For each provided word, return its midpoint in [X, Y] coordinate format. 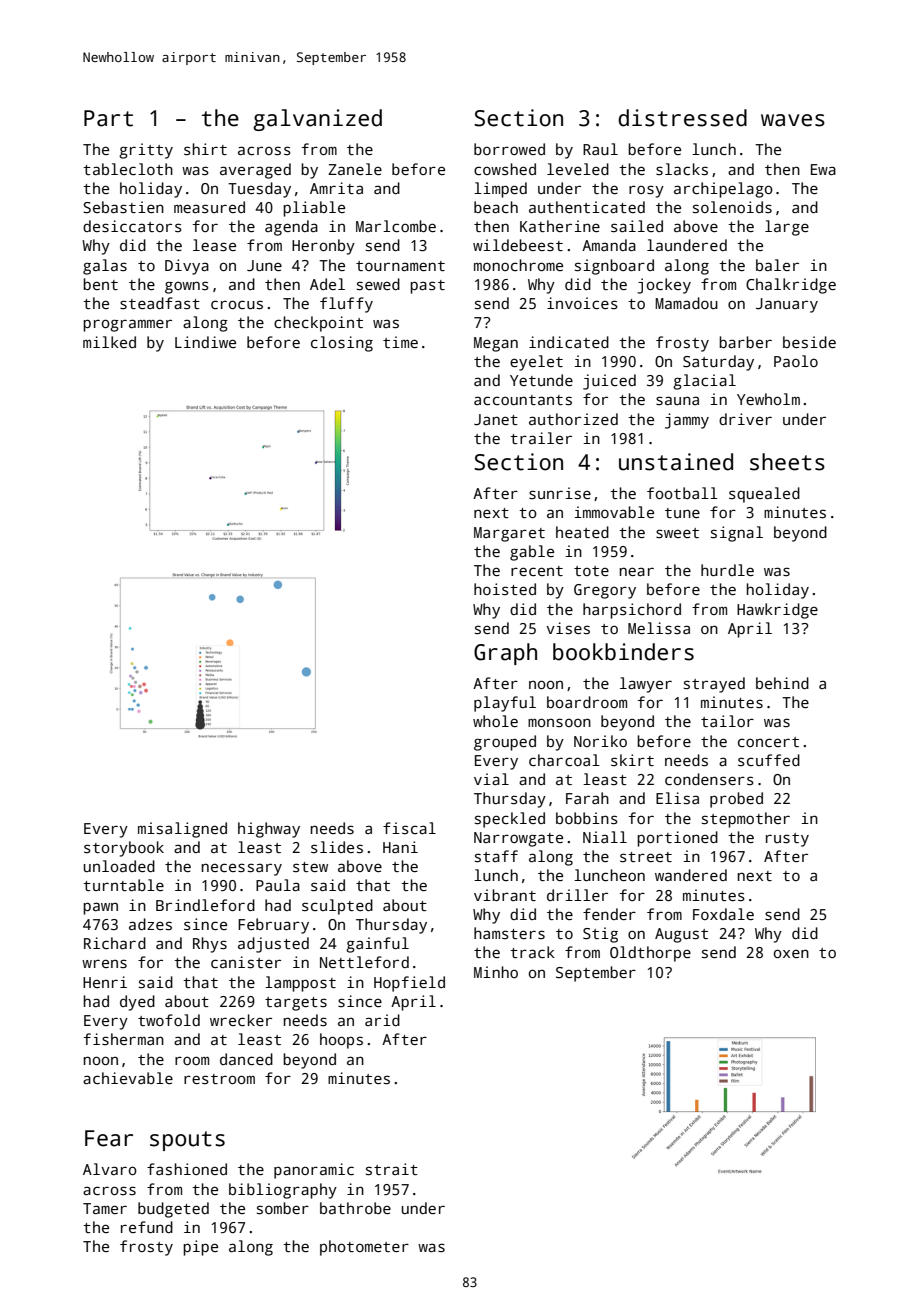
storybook [124, 849]
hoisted [505, 589]
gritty [146, 151]
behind [782, 683]
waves [793, 120]
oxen [791, 953]
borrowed [509, 149]
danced [246, 1059]
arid [382, 1020]
